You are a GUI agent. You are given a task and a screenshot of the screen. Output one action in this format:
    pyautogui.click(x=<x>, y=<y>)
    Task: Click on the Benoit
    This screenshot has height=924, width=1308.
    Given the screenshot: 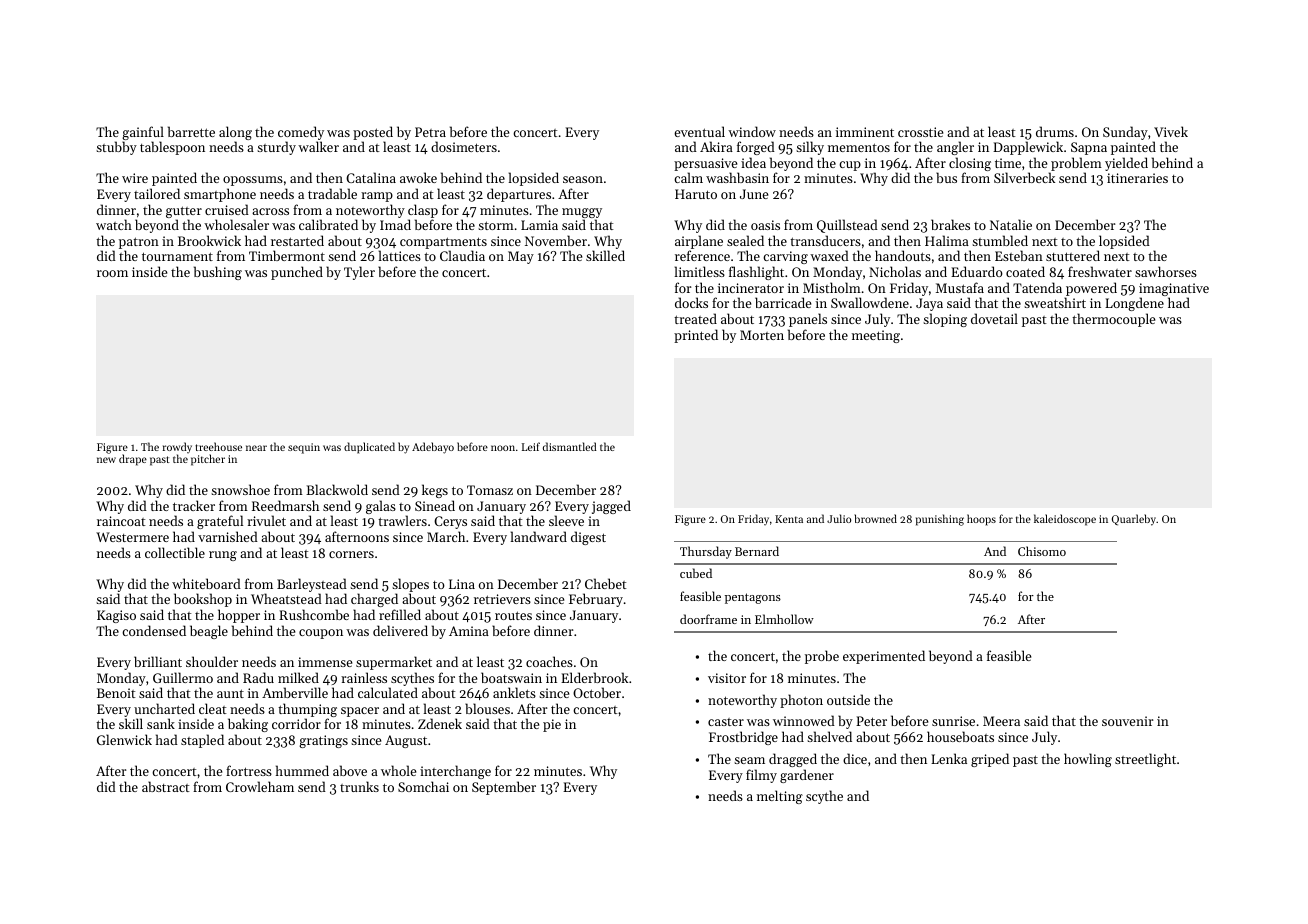 What is the action you would take?
    pyautogui.click(x=116, y=693)
